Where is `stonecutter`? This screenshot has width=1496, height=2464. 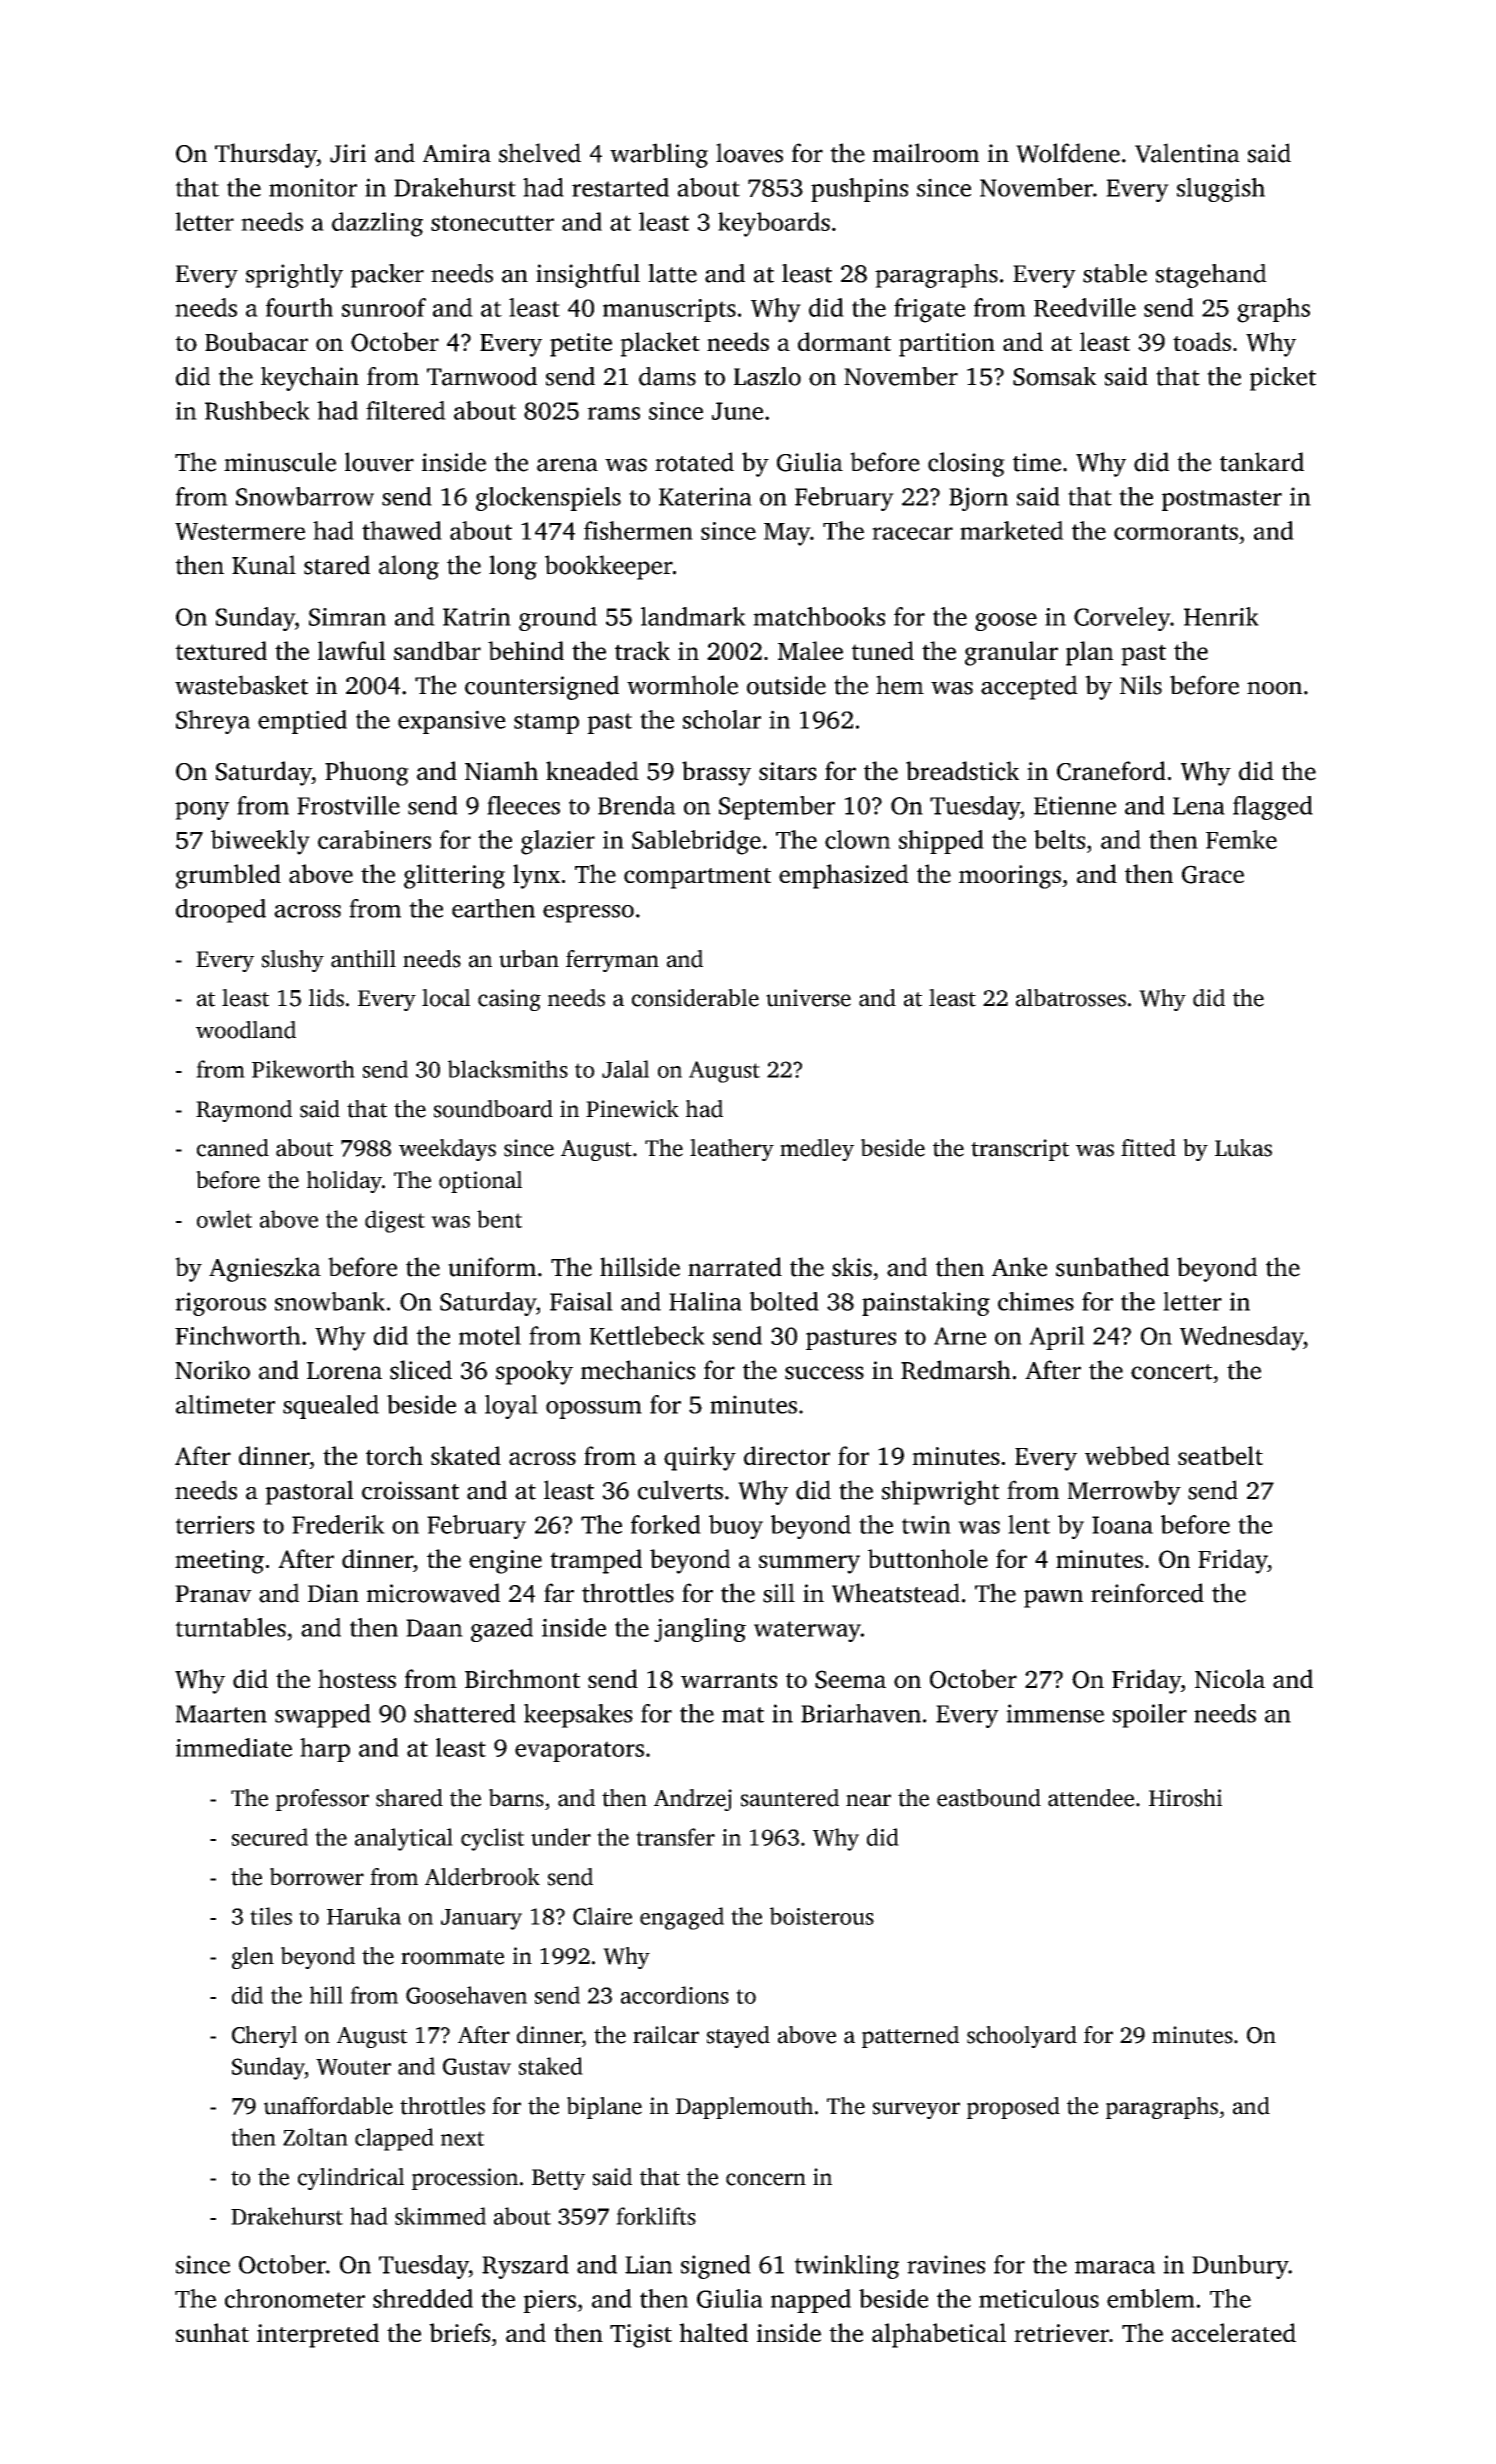 stonecutter is located at coordinates (492, 223).
